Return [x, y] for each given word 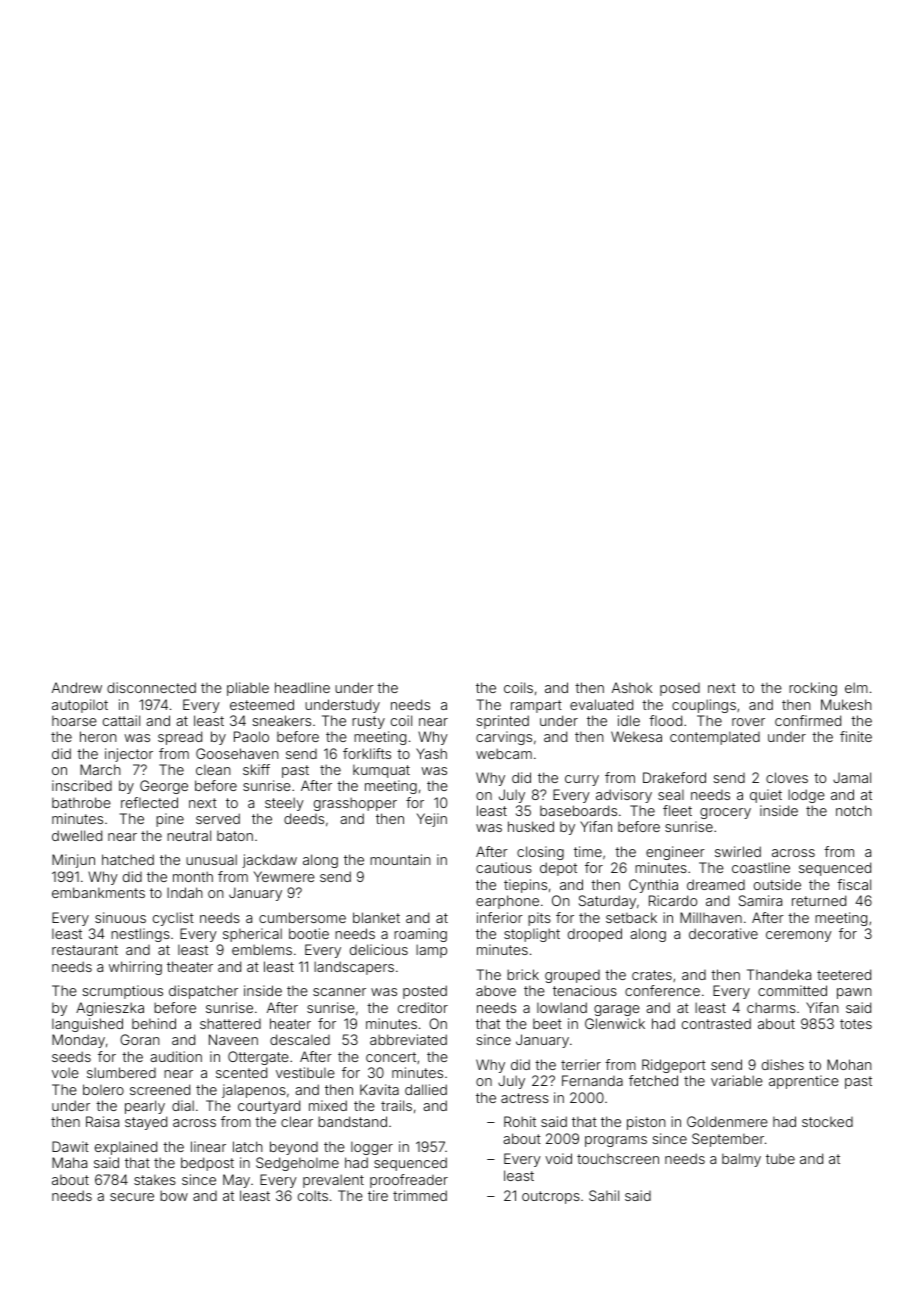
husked [531, 826]
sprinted [502, 722]
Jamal [852, 777]
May [236, 1181]
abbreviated [408, 1039]
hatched [128, 859]
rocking [813, 689]
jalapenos [254, 1091]
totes [856, 1024]
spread [180, 738]
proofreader [409, 1181]
